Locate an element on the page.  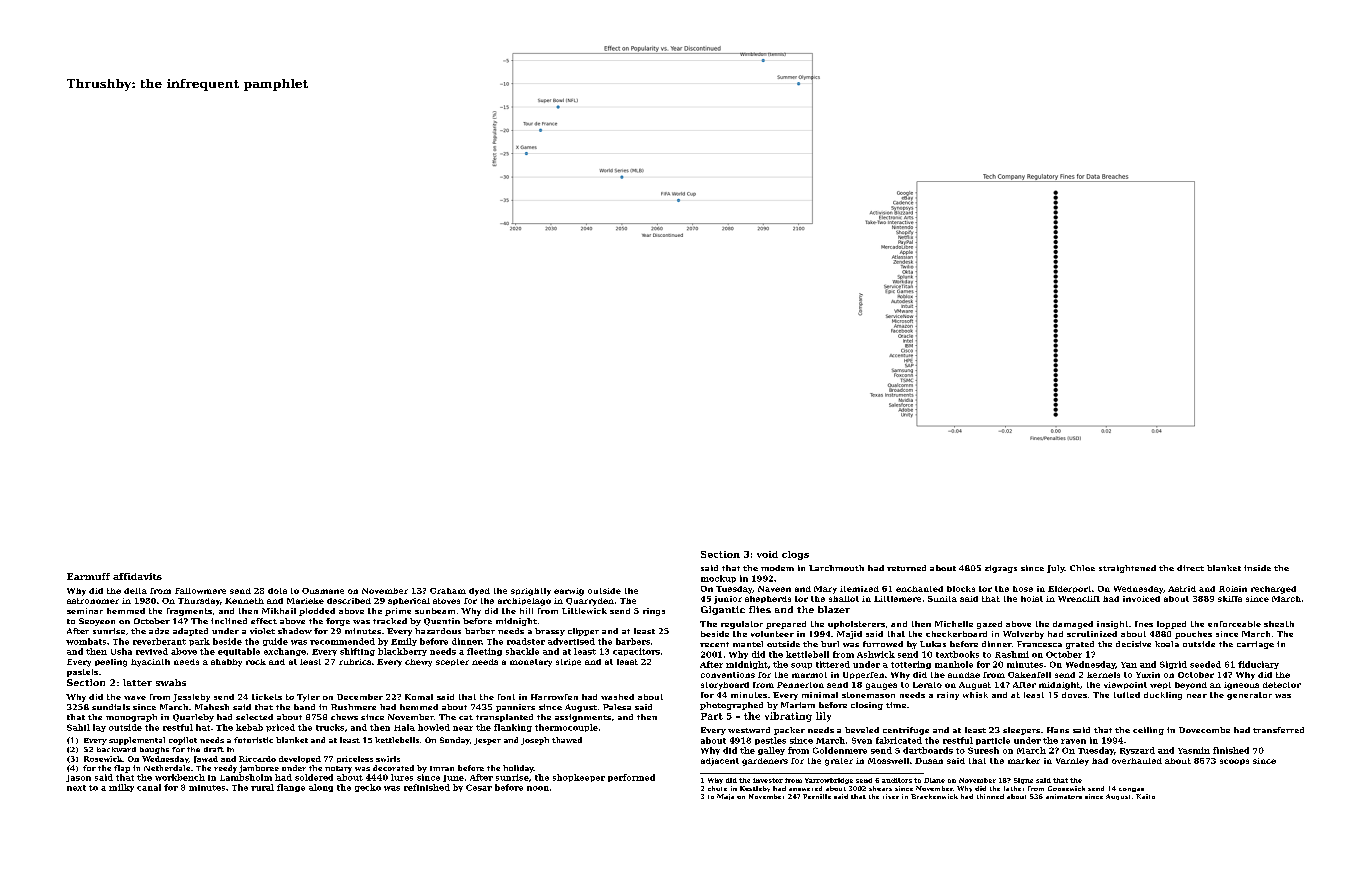
rubrics is located at coordinates (355, 662).
